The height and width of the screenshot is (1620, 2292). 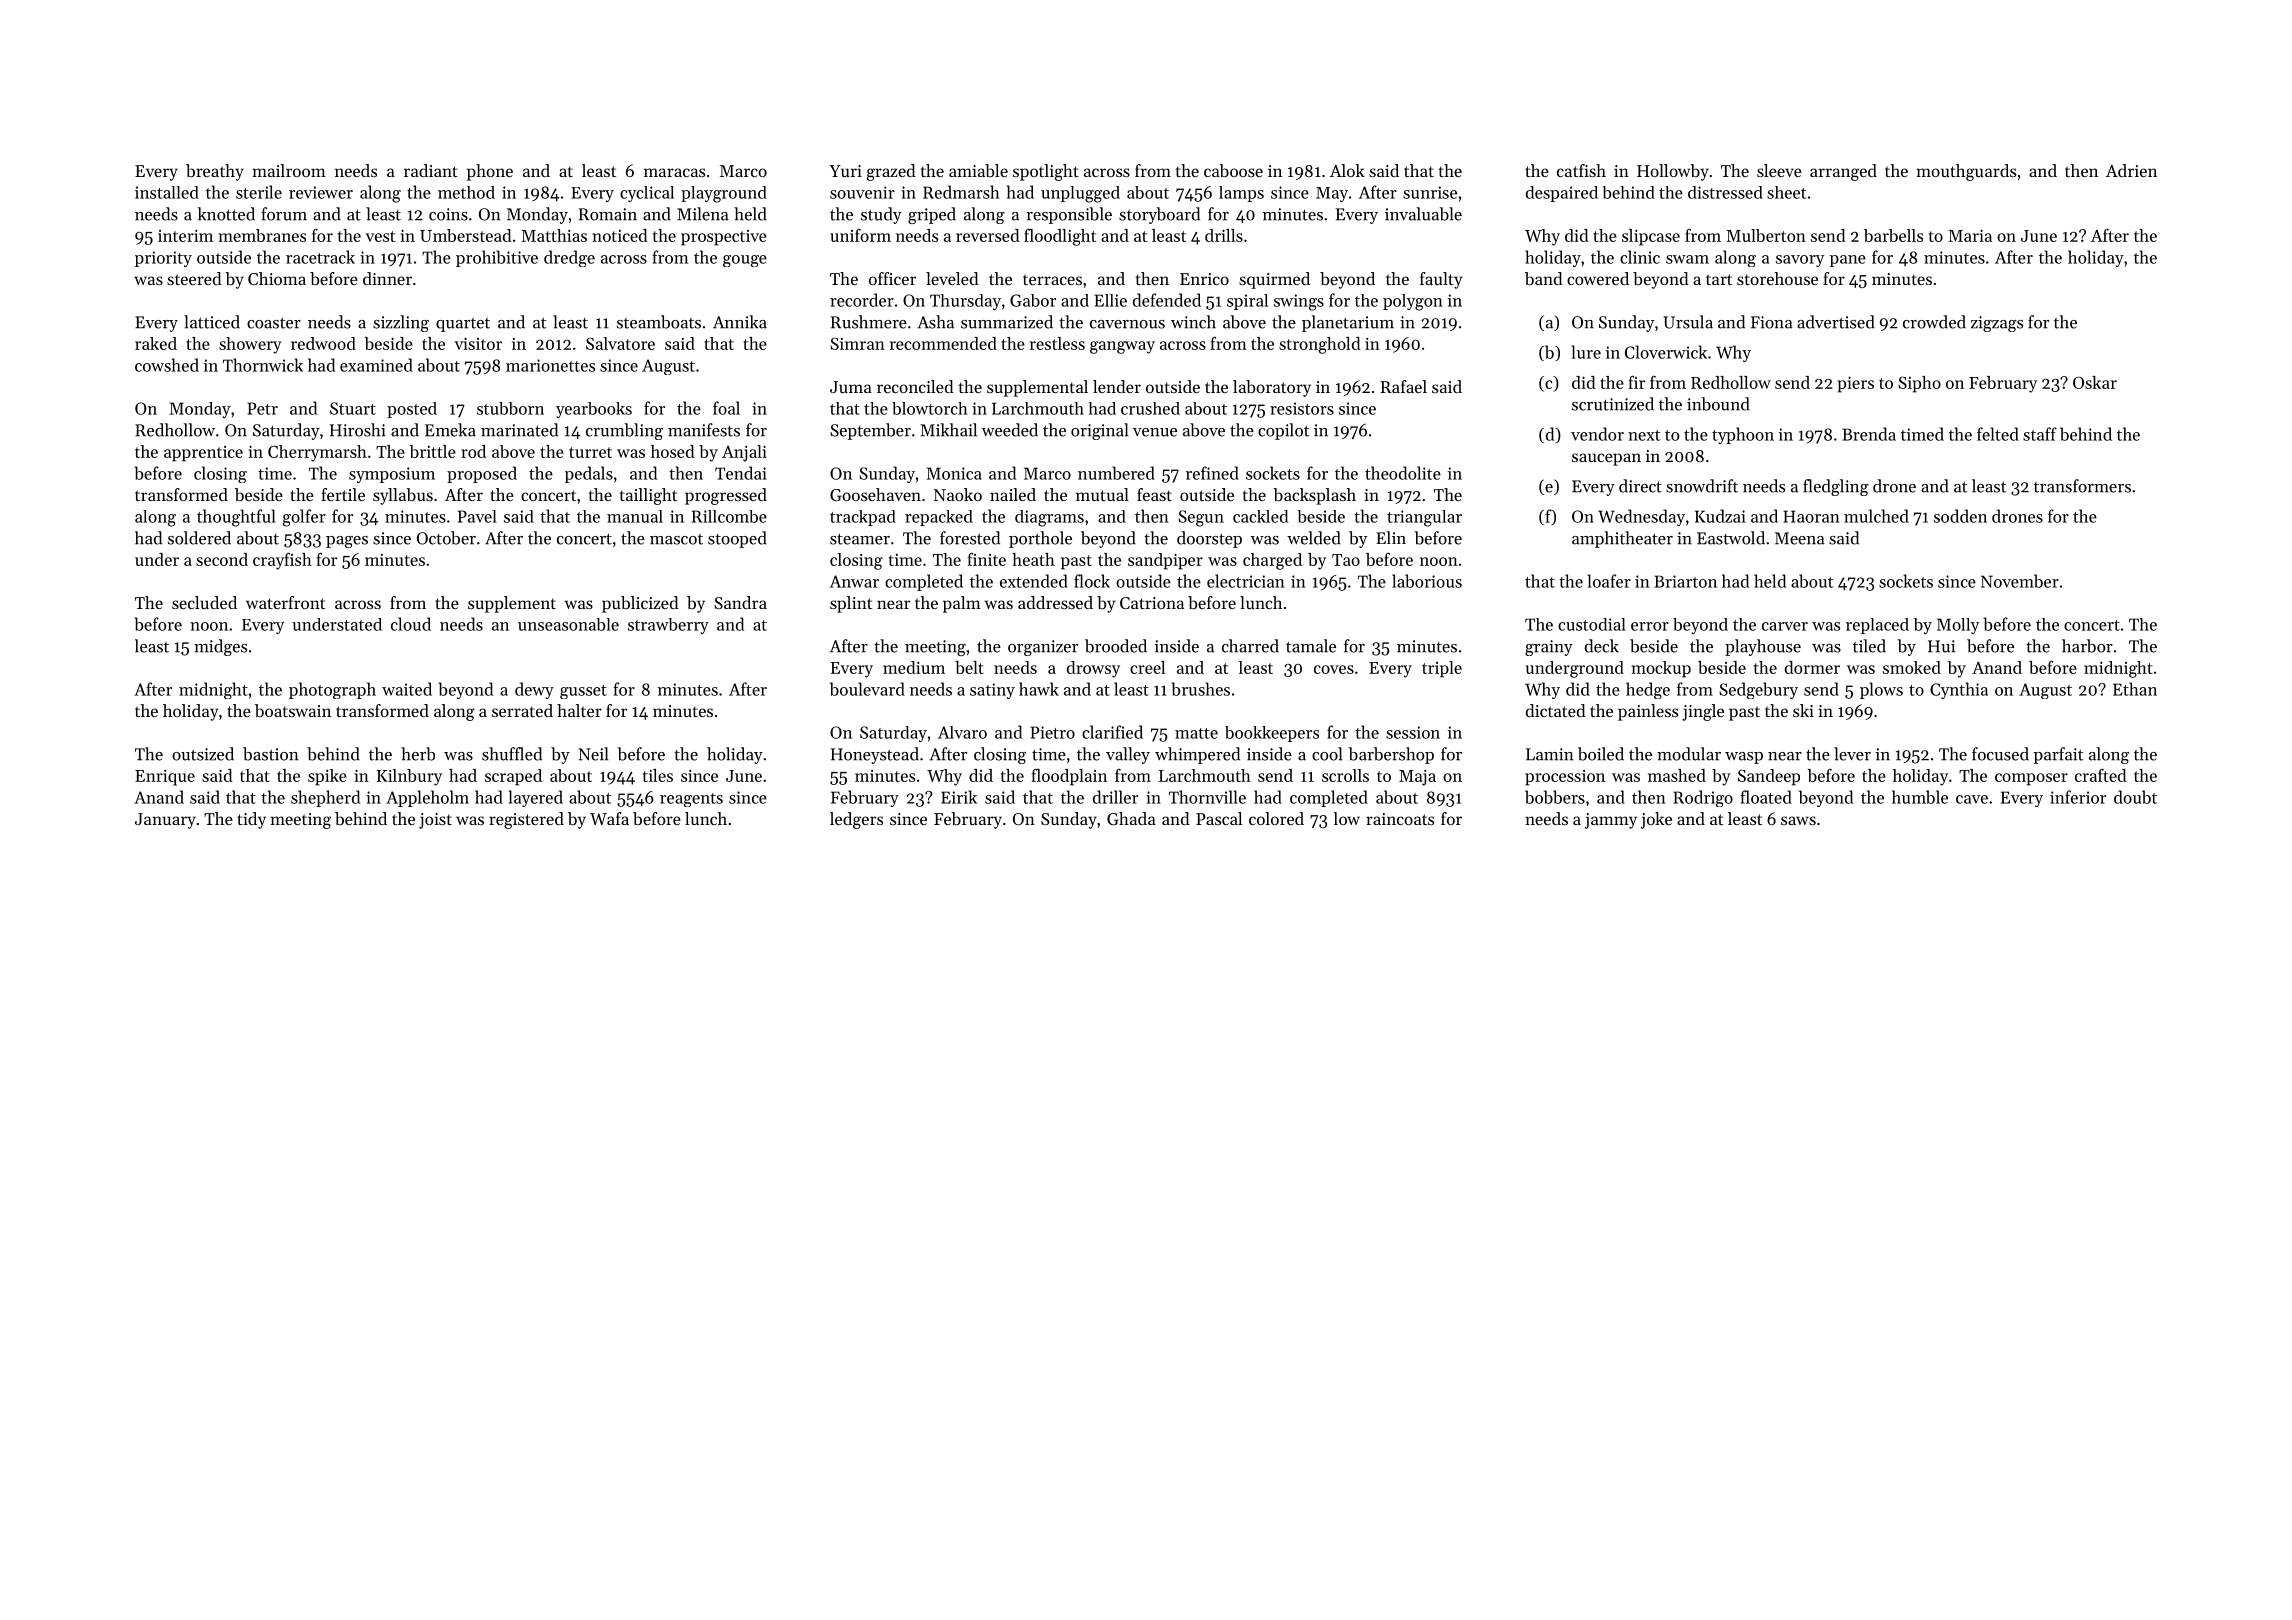 I want to click on Romain, so click(x=608, y=214).
